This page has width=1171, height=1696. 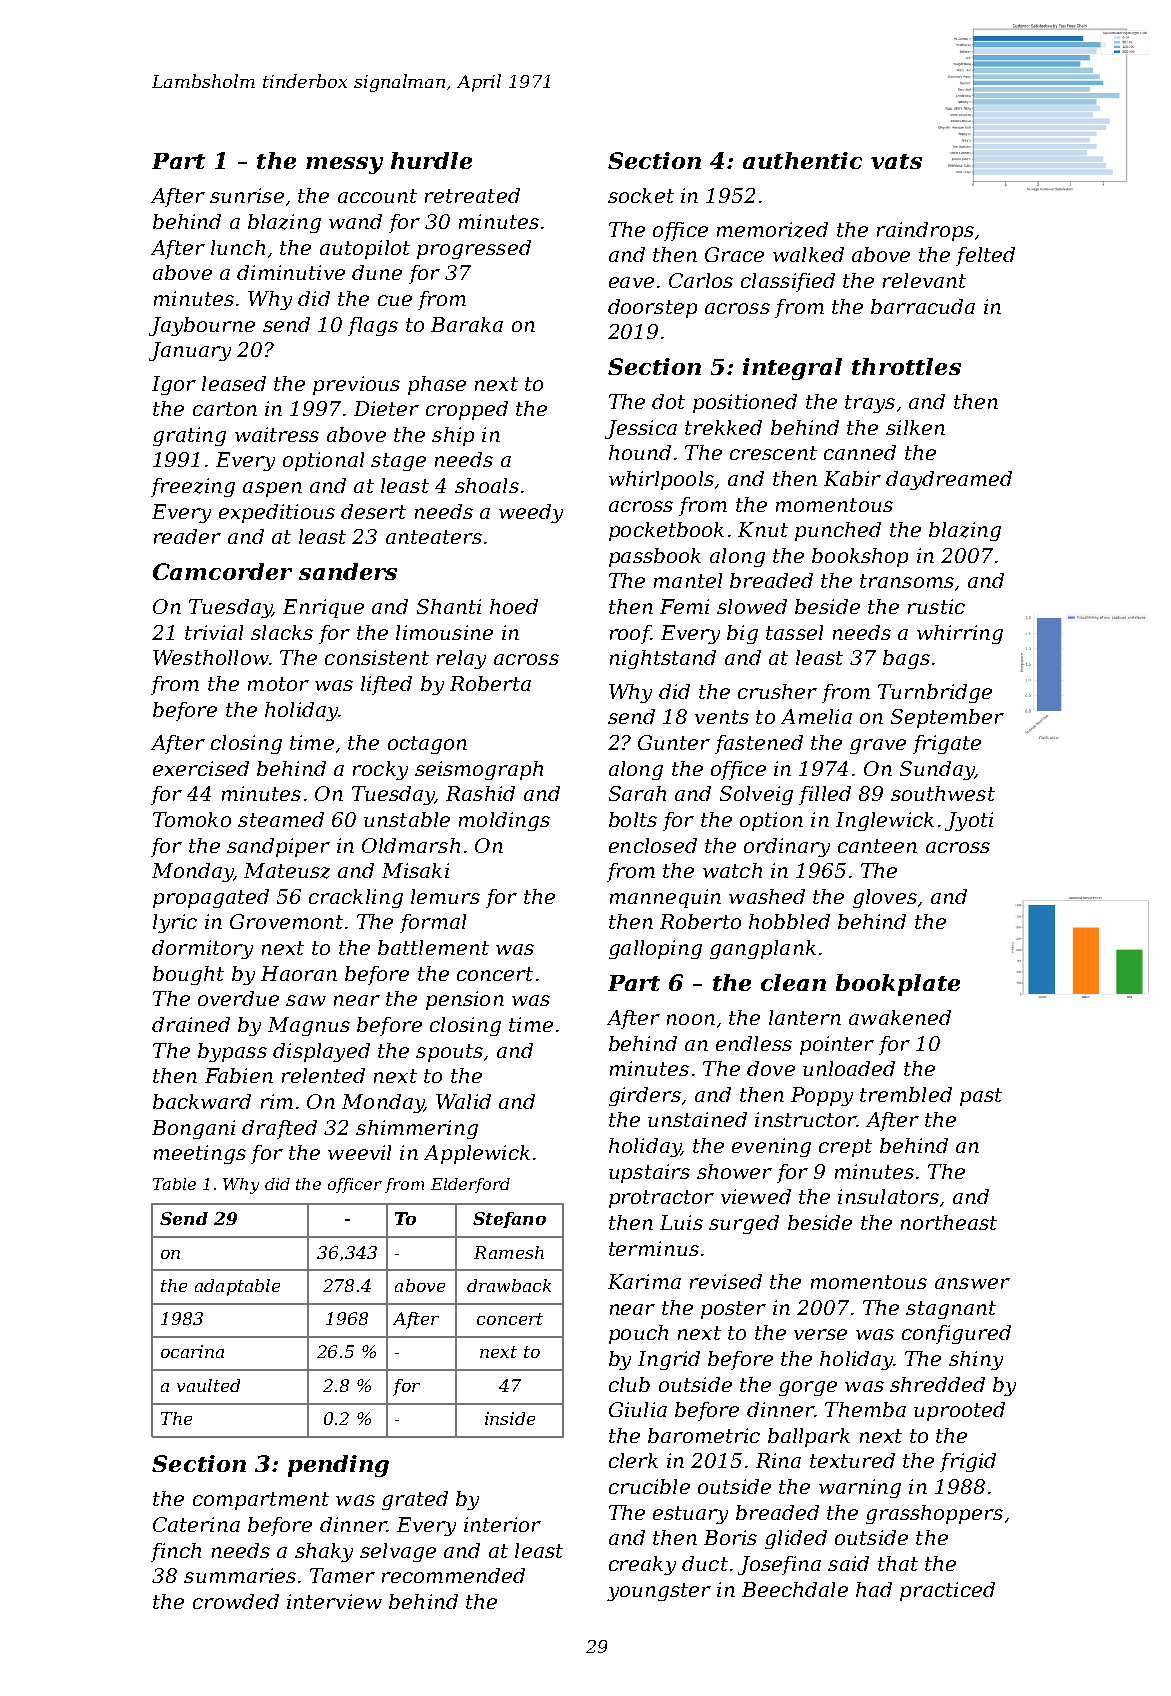 What do you see at coordinates (704, 1435) in the page?
I see `barometric` at bounding box center [704, 1435].
